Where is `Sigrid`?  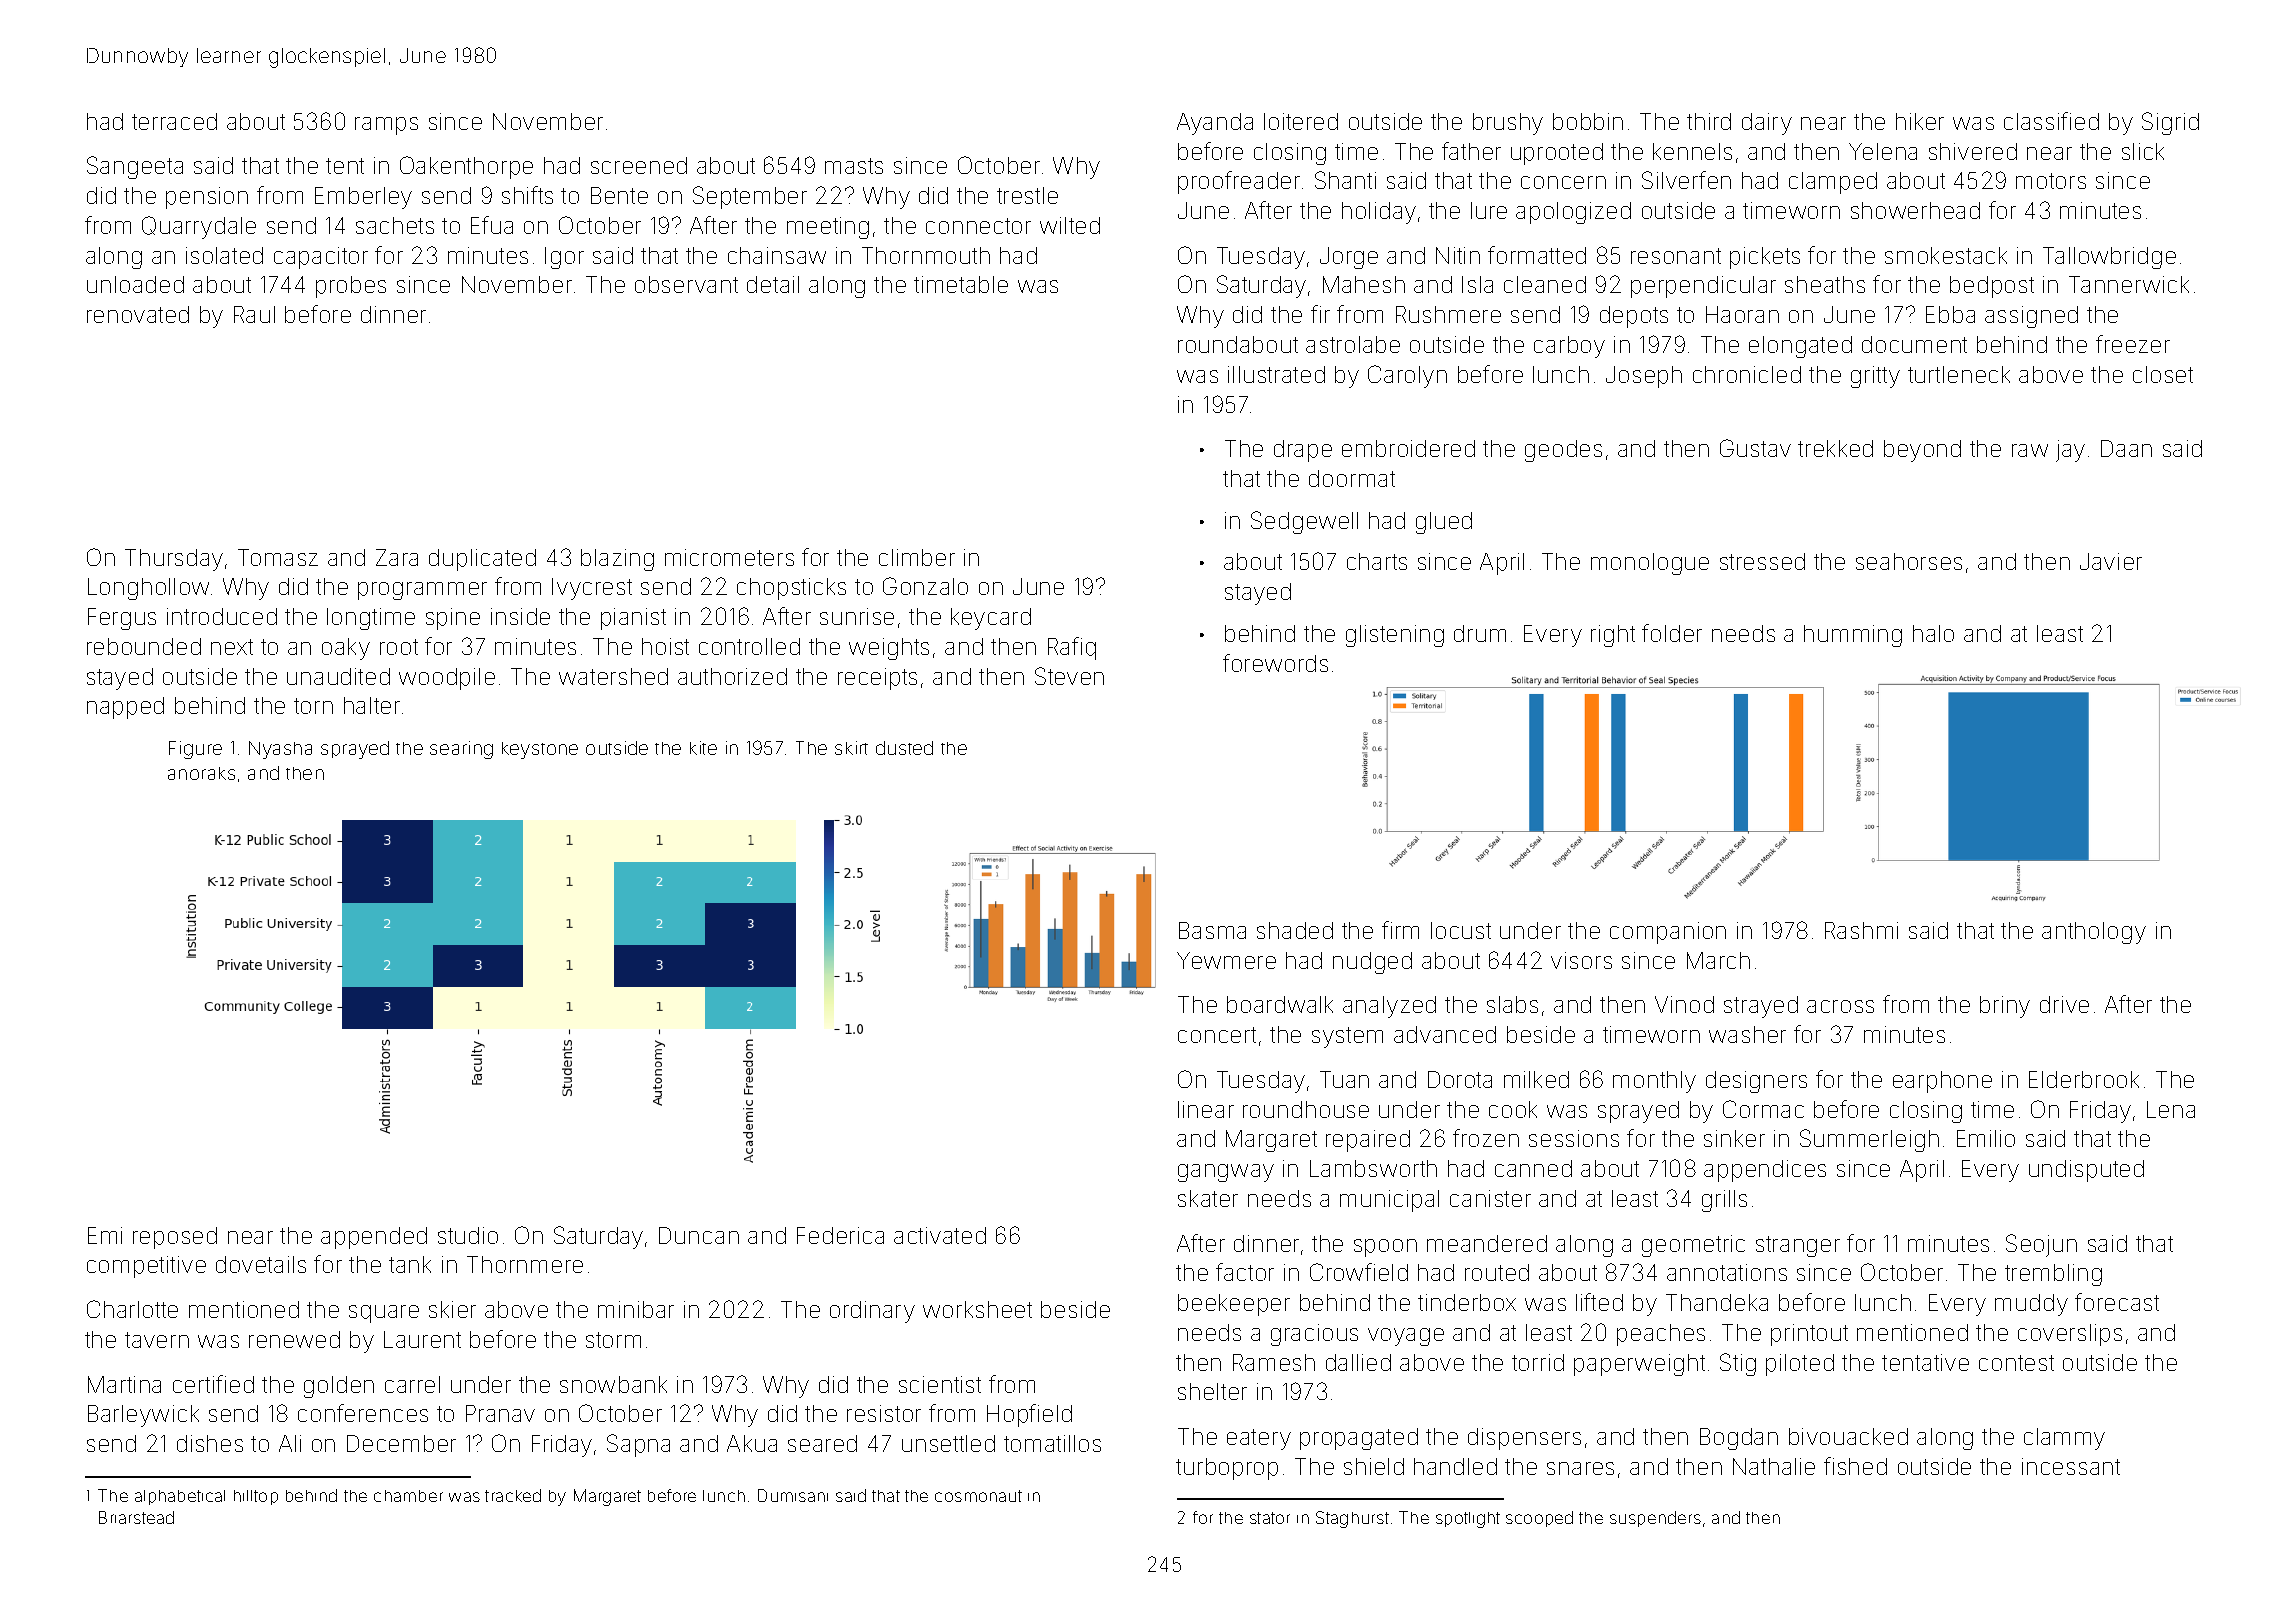
Sigrid is located at coordinates (2170, 123).
